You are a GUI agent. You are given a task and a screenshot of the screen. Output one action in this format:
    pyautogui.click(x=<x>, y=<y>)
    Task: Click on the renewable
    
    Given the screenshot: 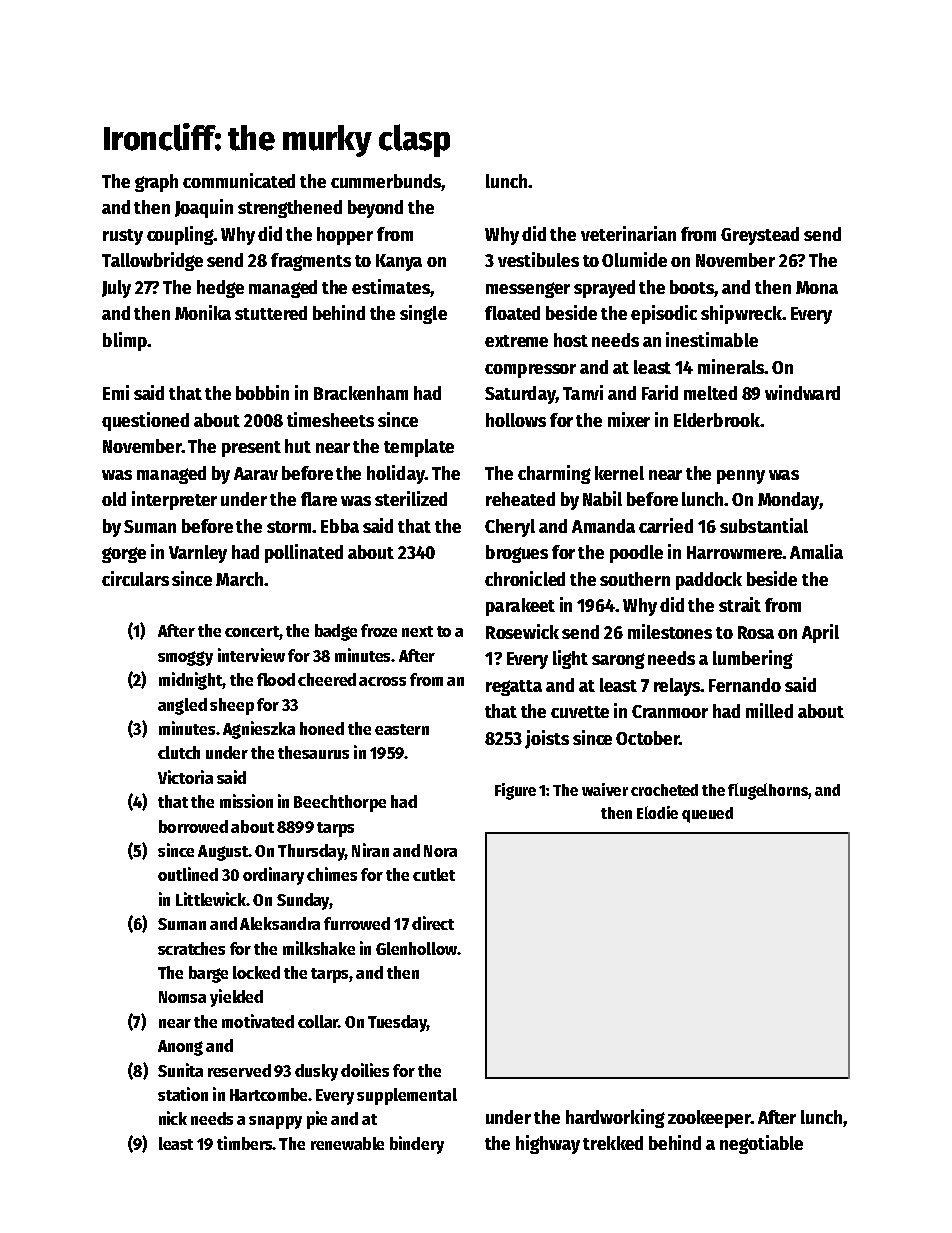 What is the action you would take?
    pyautogui.click(x=347, y=1143)
